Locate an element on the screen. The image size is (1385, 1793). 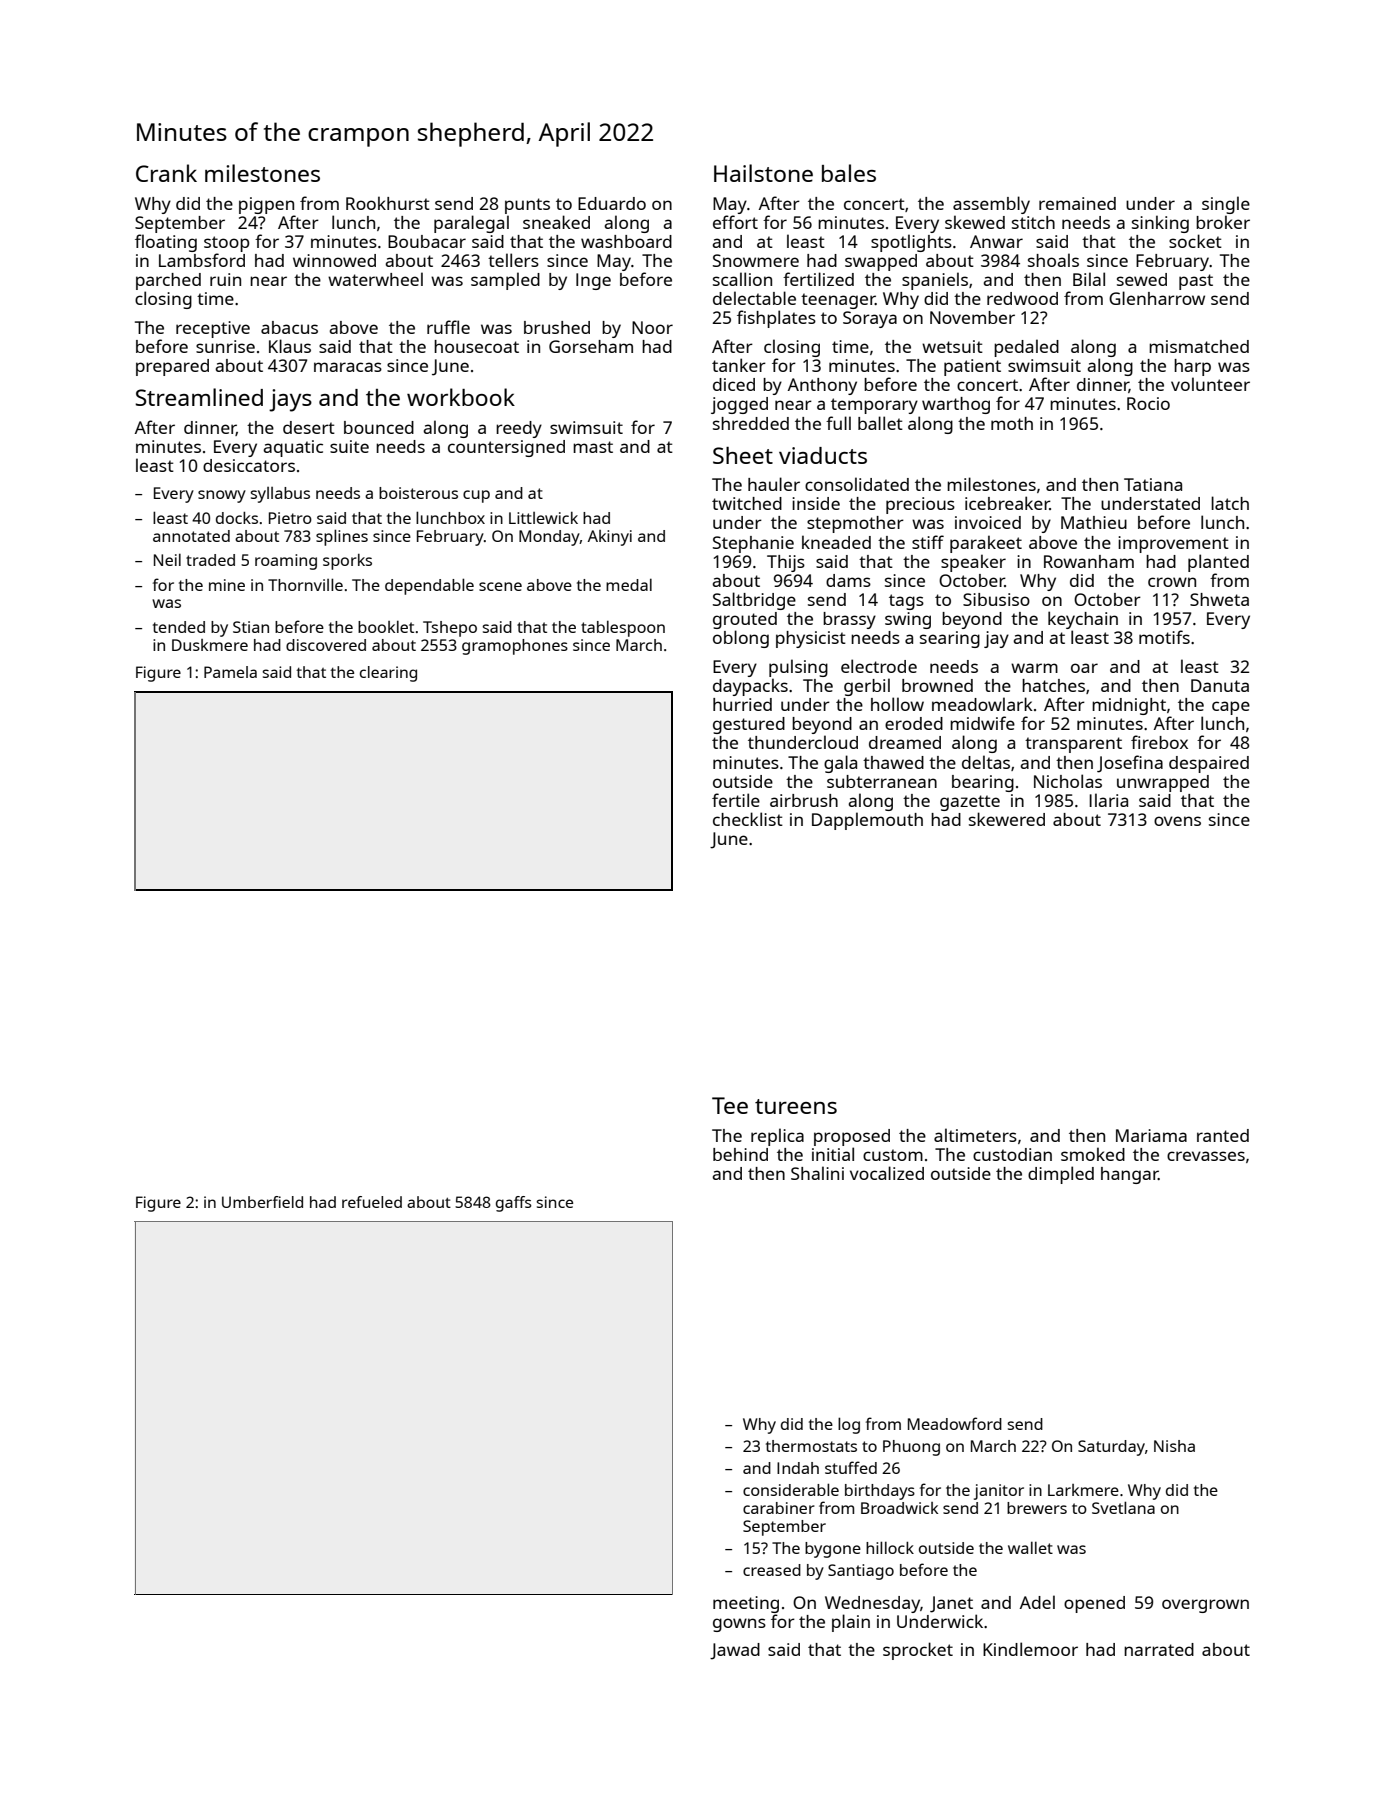
Pamela is located at coordinates (230, 672).
